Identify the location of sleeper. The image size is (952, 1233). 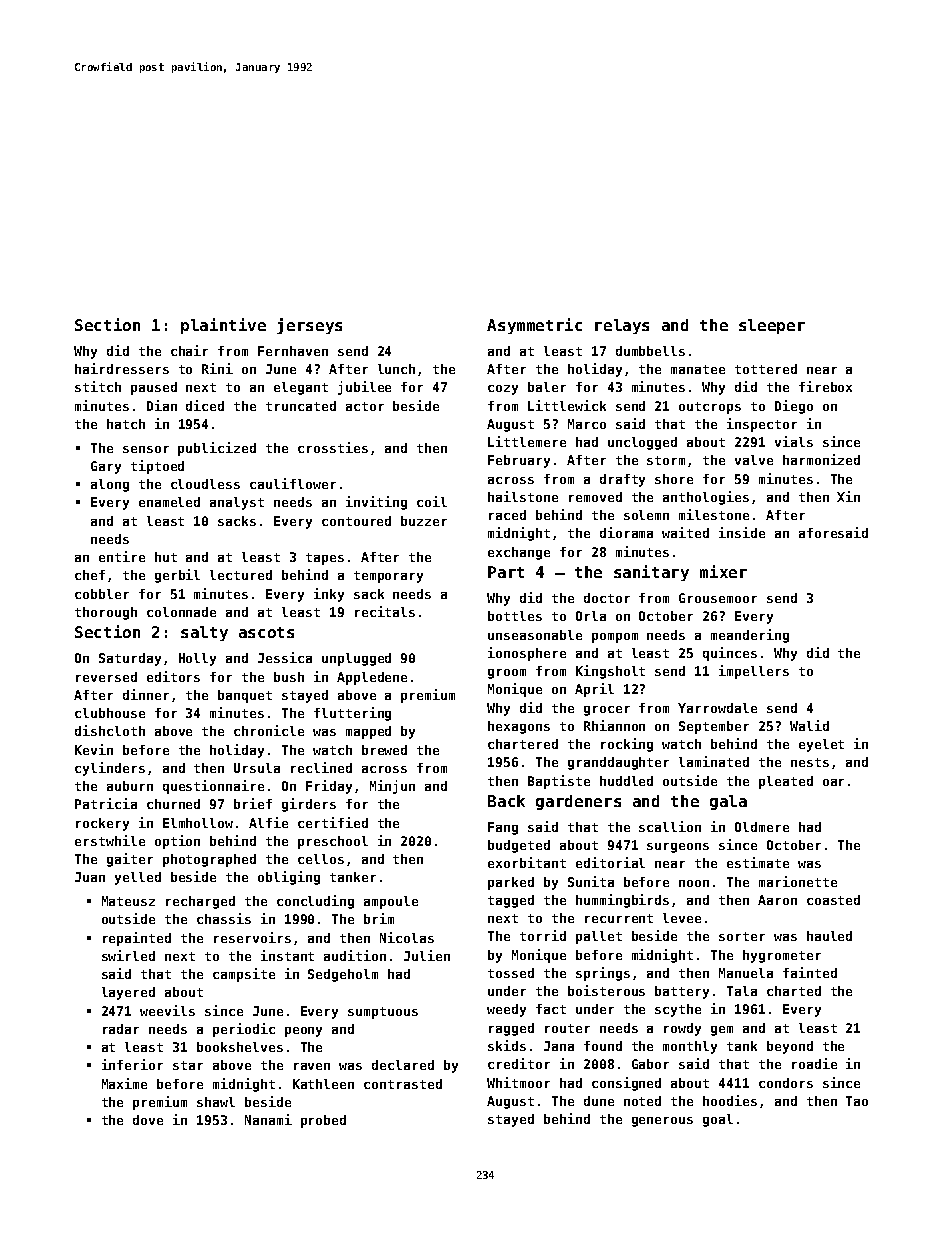
(772, 326).
